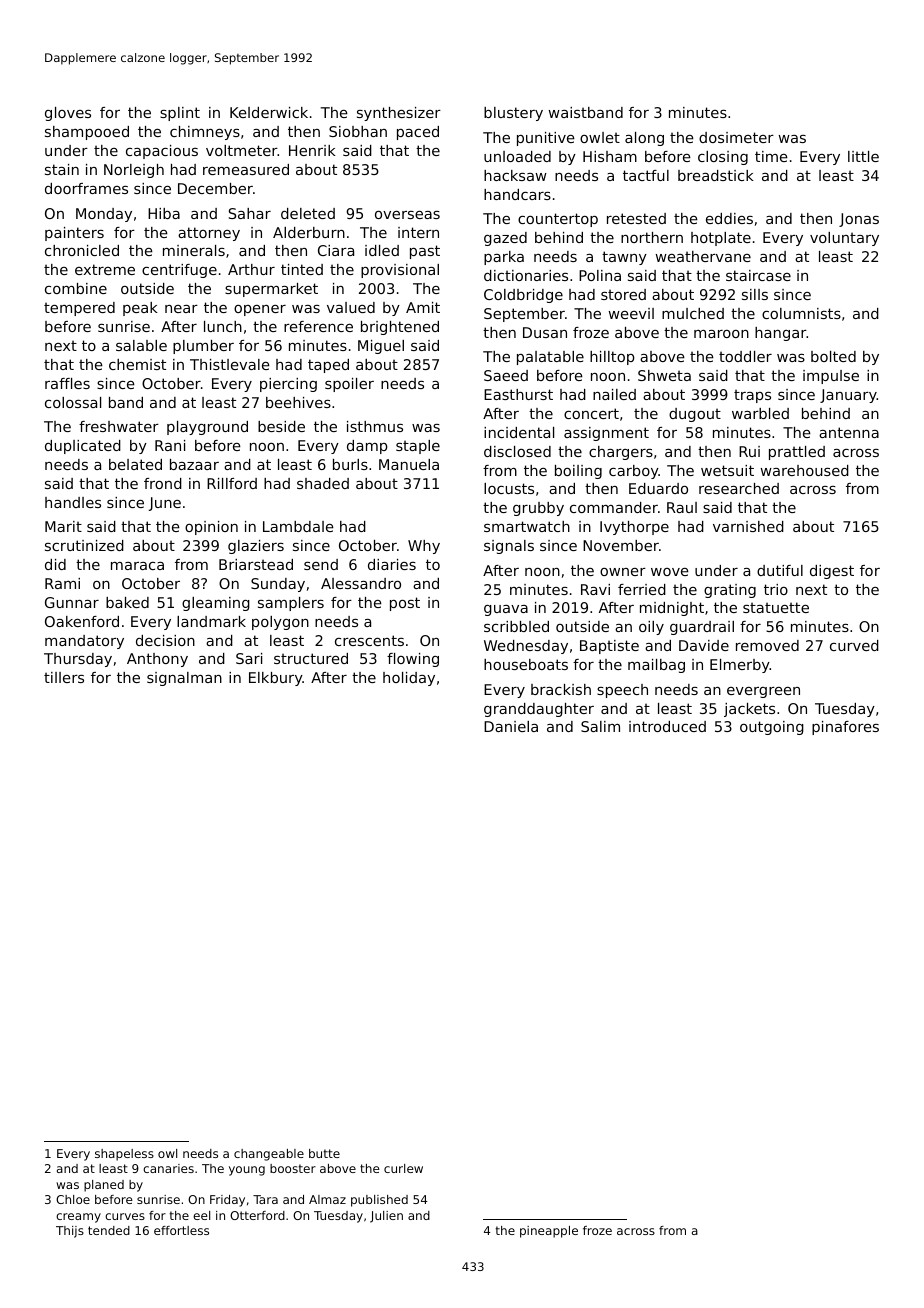  Describe the element at coordinates (124, 1155) in the screenshot. I see `shapeless` at that location.
